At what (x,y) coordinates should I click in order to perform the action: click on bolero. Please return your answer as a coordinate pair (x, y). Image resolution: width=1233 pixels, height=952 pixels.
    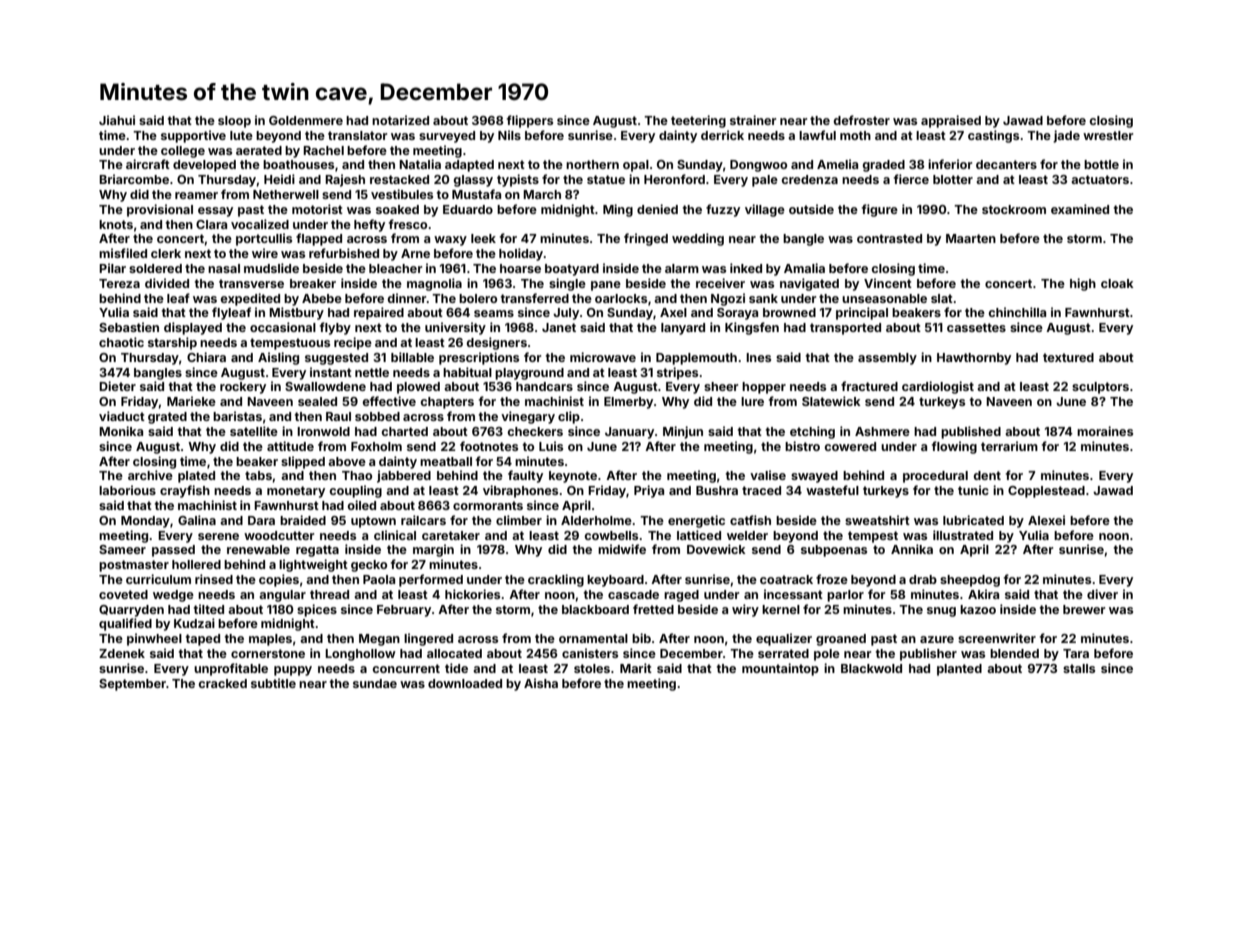
    Looking at the image, I should click on (478, 298).
